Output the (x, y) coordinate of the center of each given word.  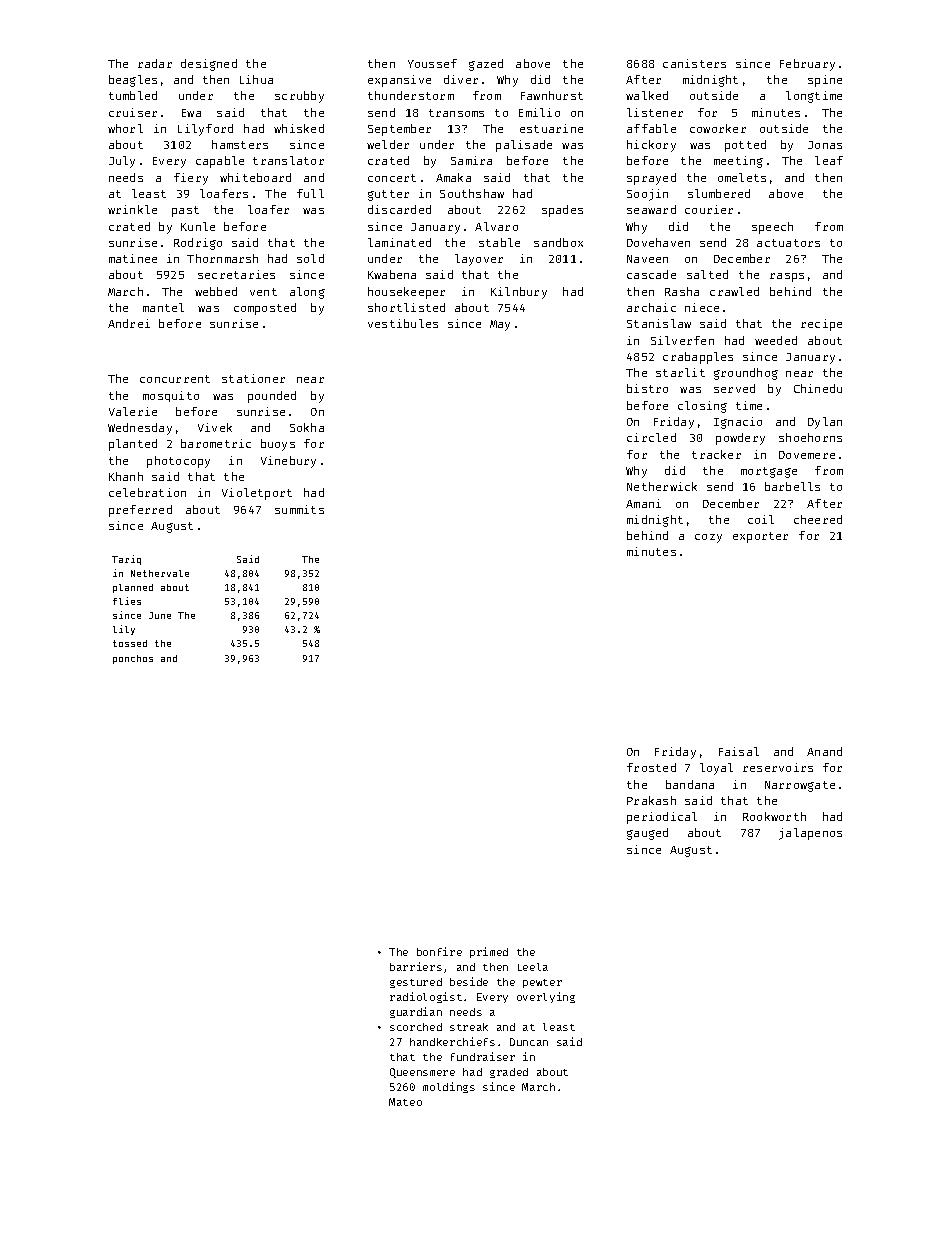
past (185, 211)
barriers (416, 966)
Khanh (126, 476)
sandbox (558, 242)
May (500, 325)
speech (772, 228)
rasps (787, 277)
